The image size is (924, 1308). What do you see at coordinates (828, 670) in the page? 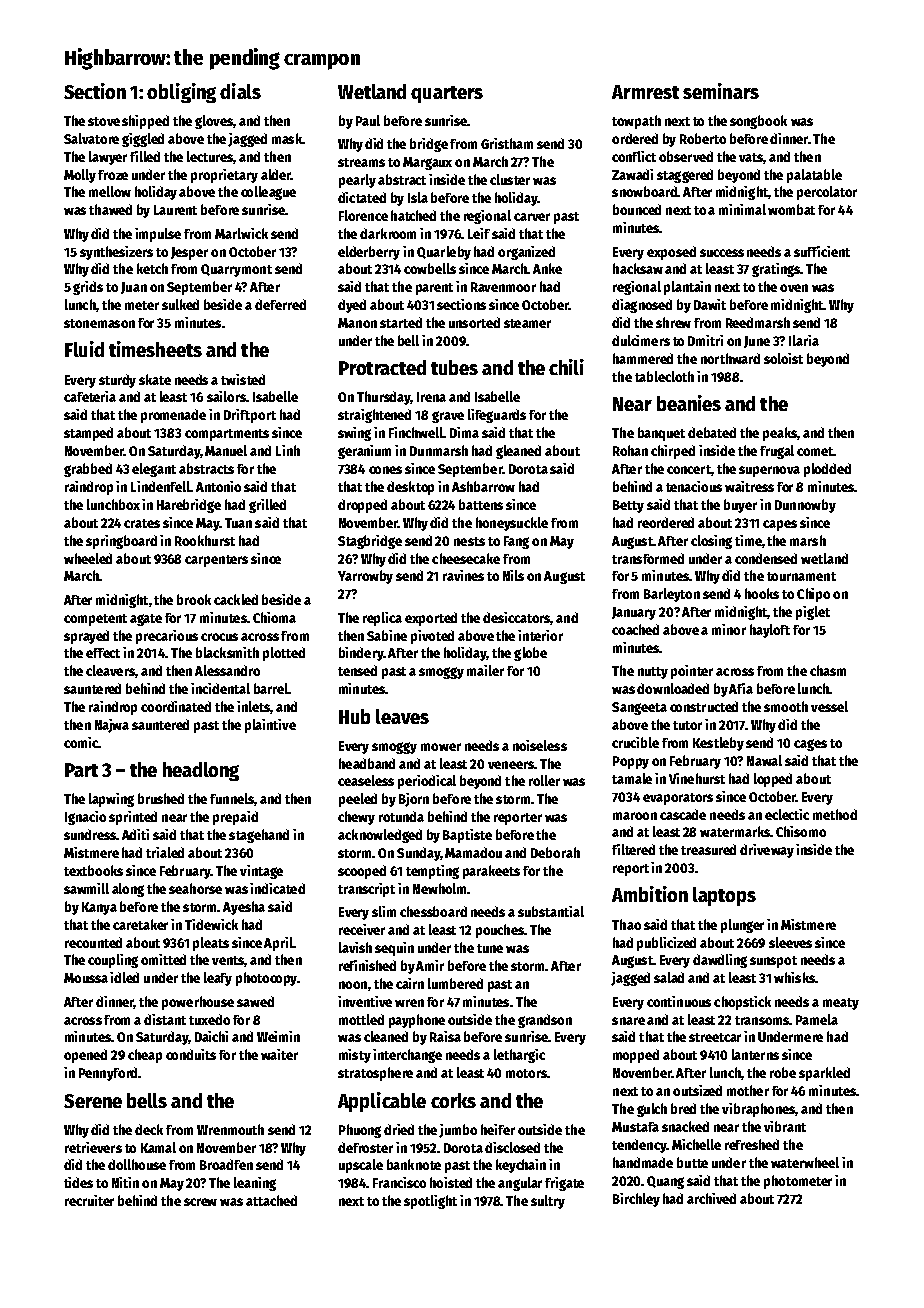
I see `chasm` at bounding box center [828, 670].
